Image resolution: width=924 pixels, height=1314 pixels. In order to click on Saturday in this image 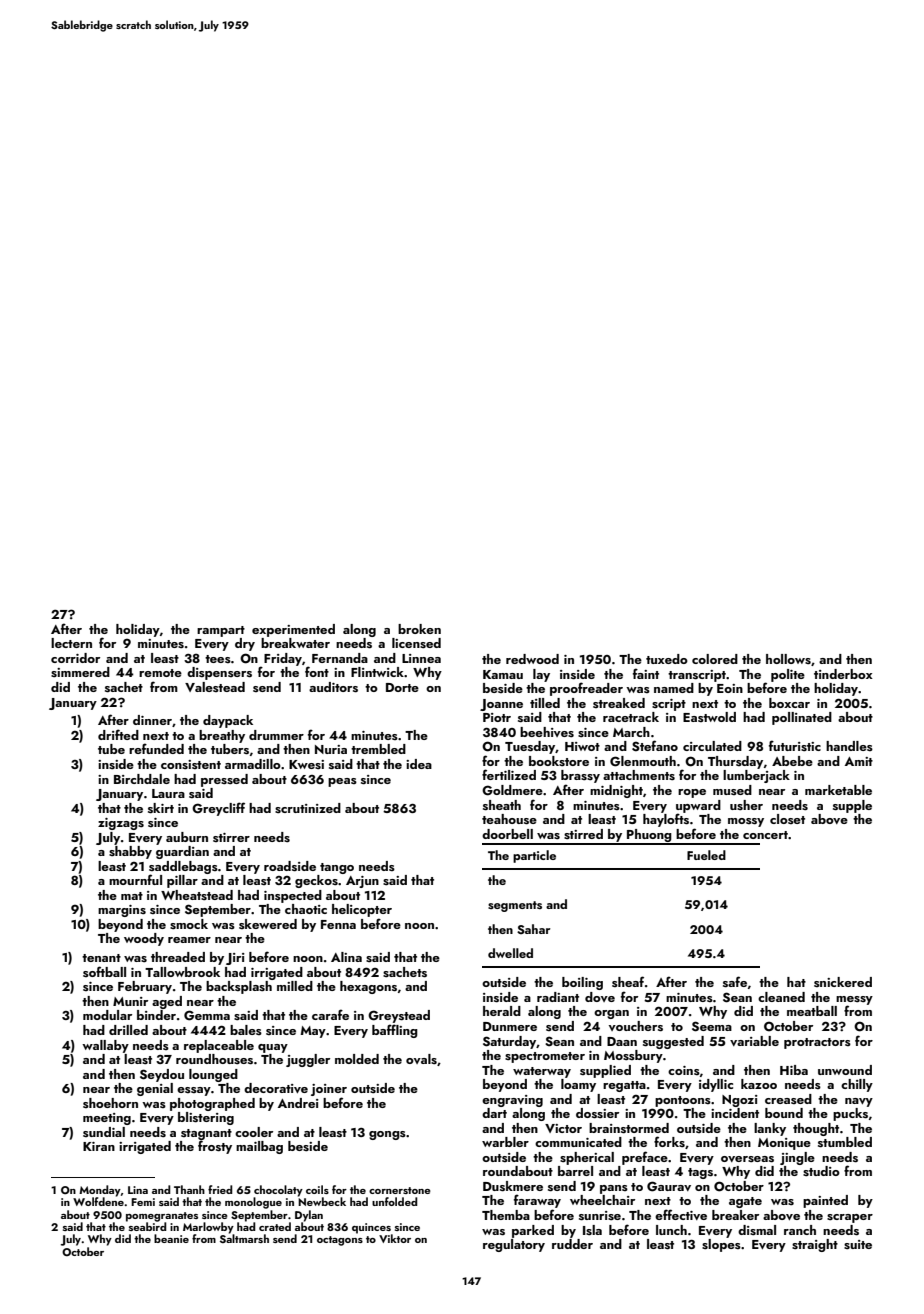, I will do `click(509, 1042)`.
